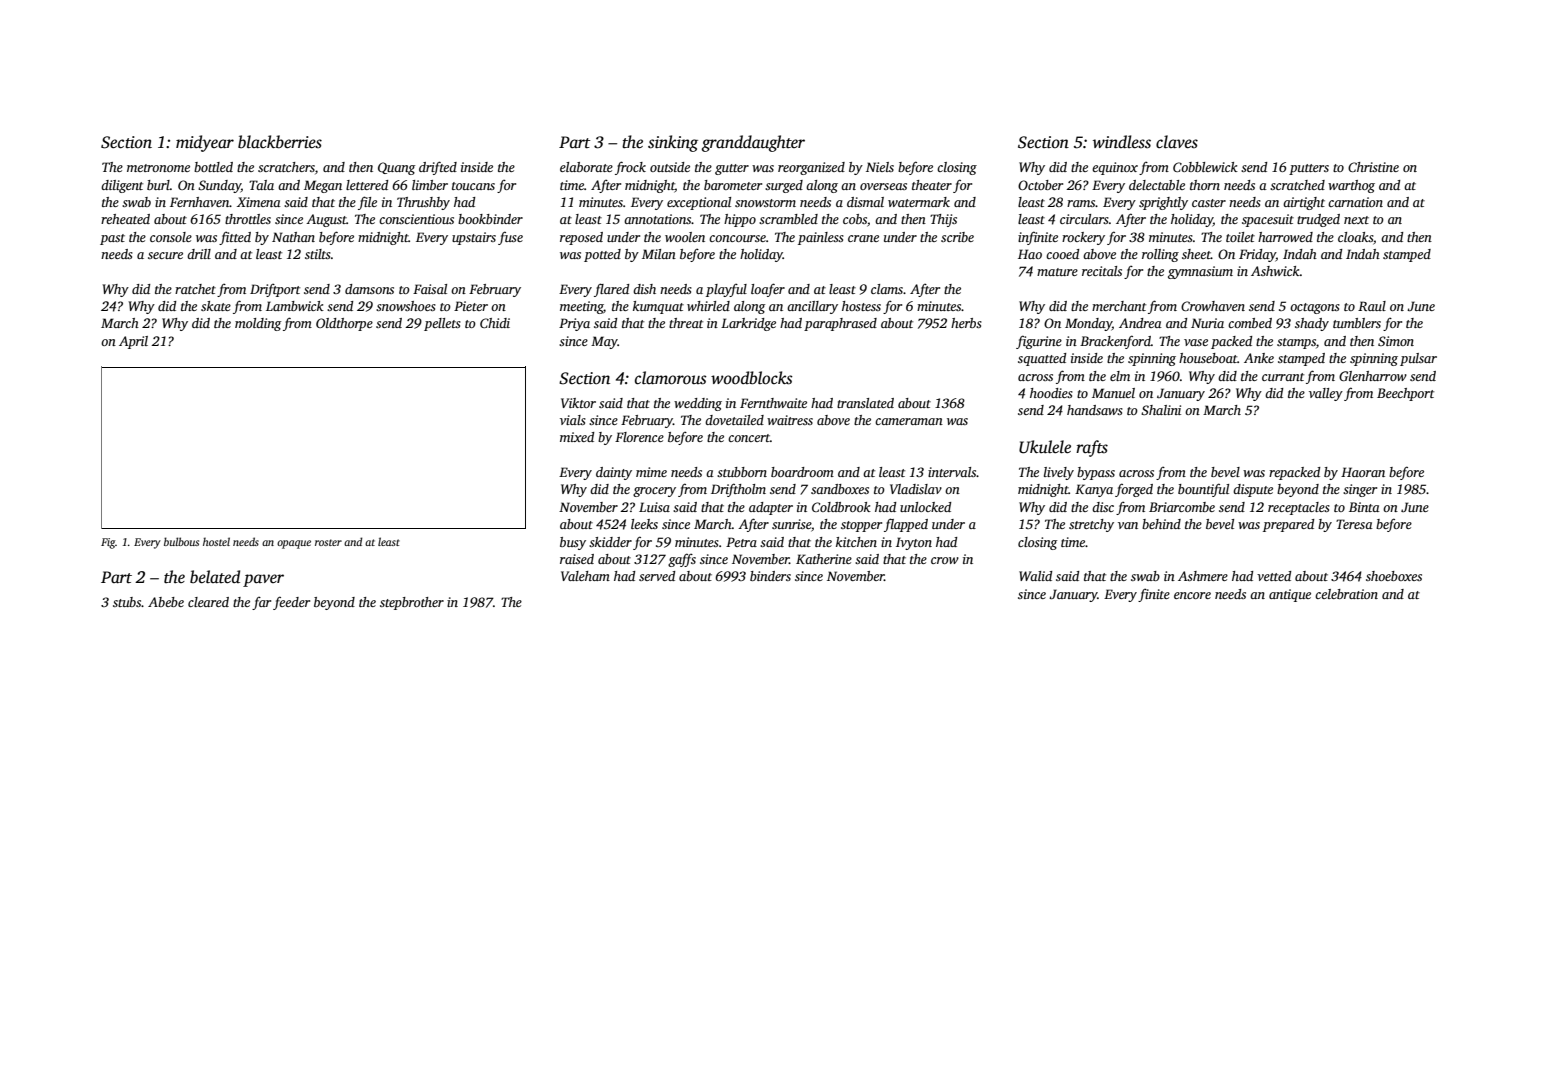 Image resolution: width=1544 pixels, height=1092 pixels. What do you see at coordinates (258, 324) in the page?
I see `molding` at bounding box center [258, 324].
